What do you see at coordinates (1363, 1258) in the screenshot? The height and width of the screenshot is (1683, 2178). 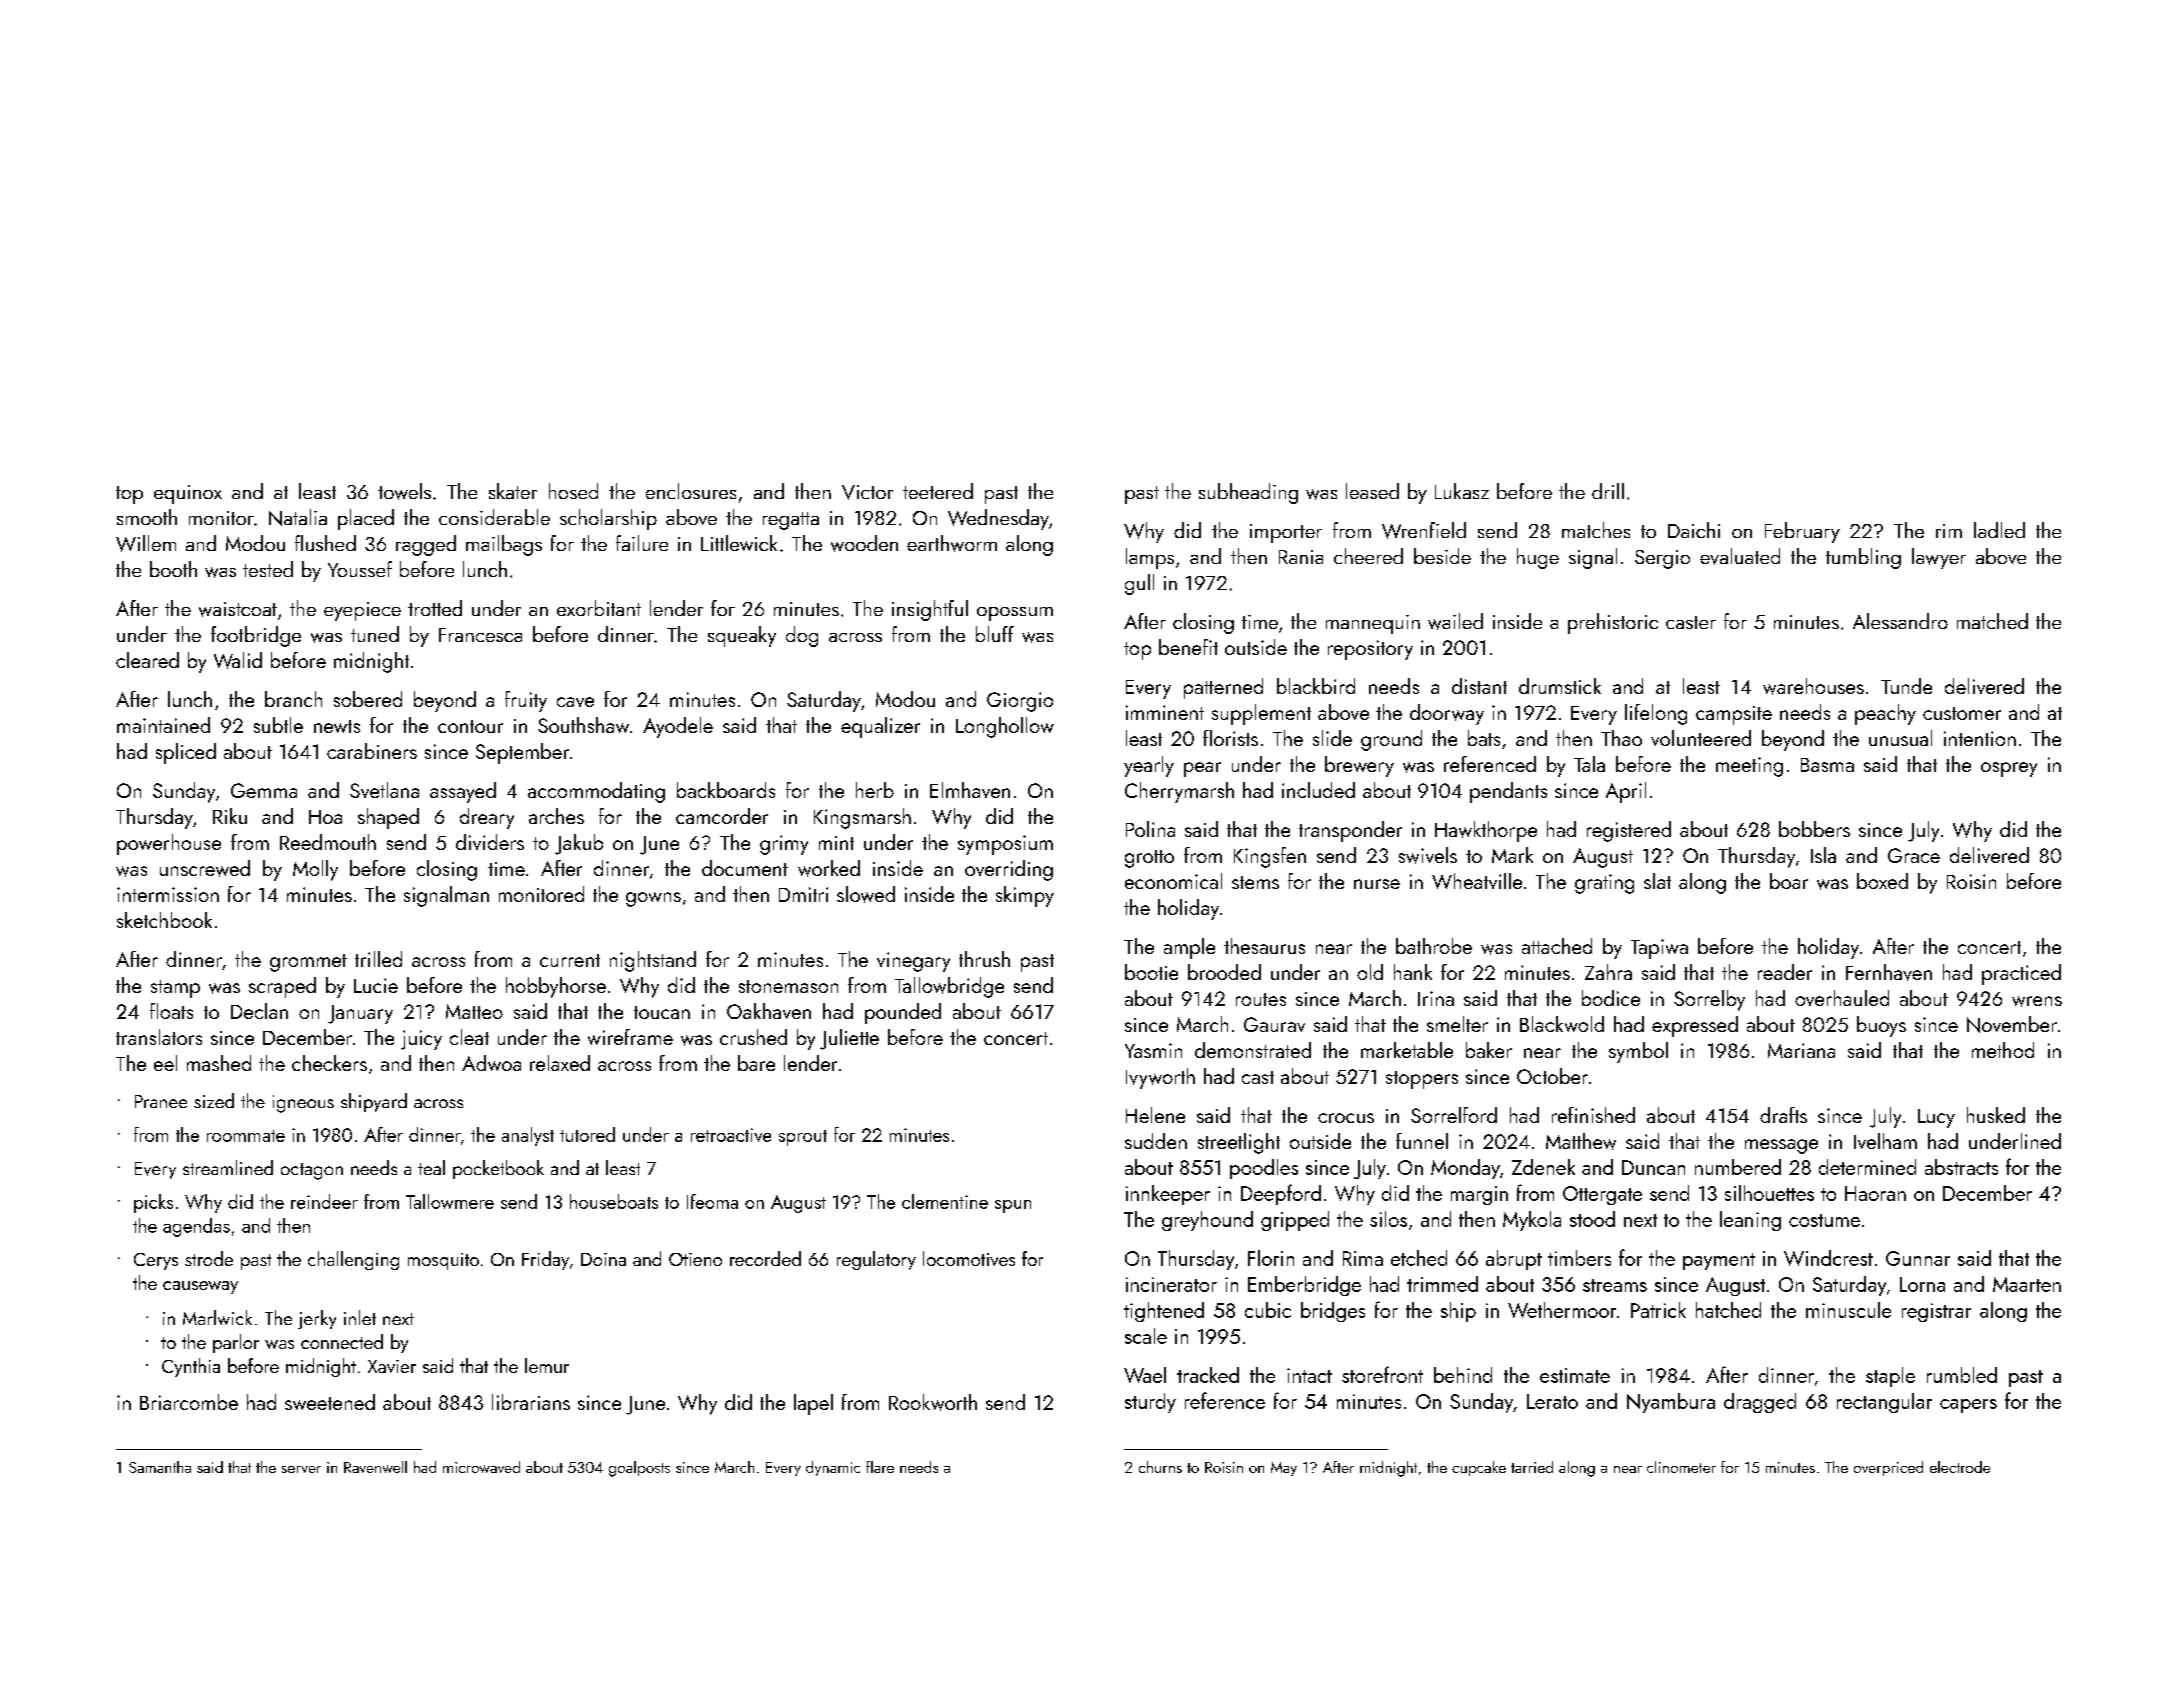 I see `Rima` at bounding box center [1363, 1258].
